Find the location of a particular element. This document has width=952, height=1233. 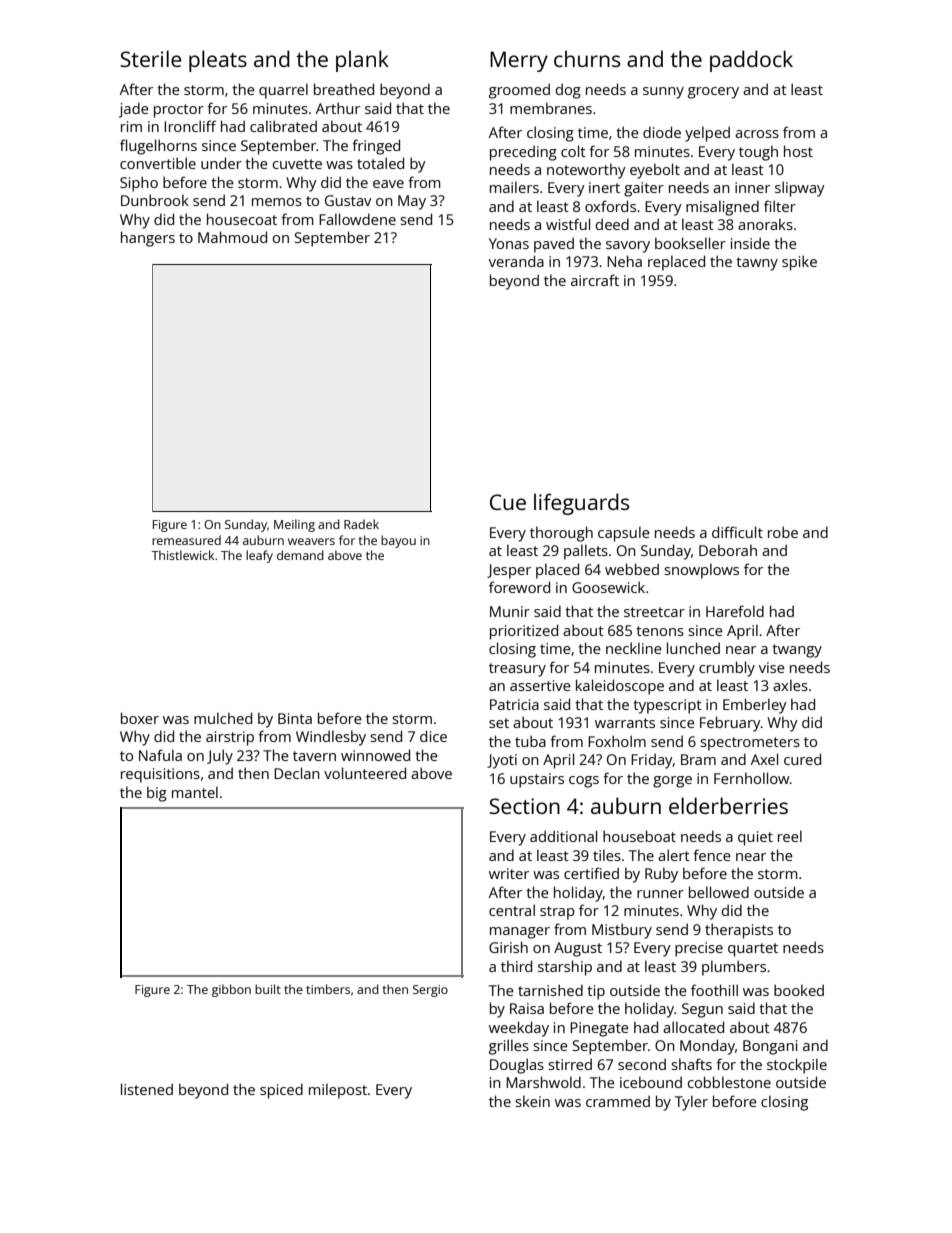

leafy is located at coordinates (259, 556).
